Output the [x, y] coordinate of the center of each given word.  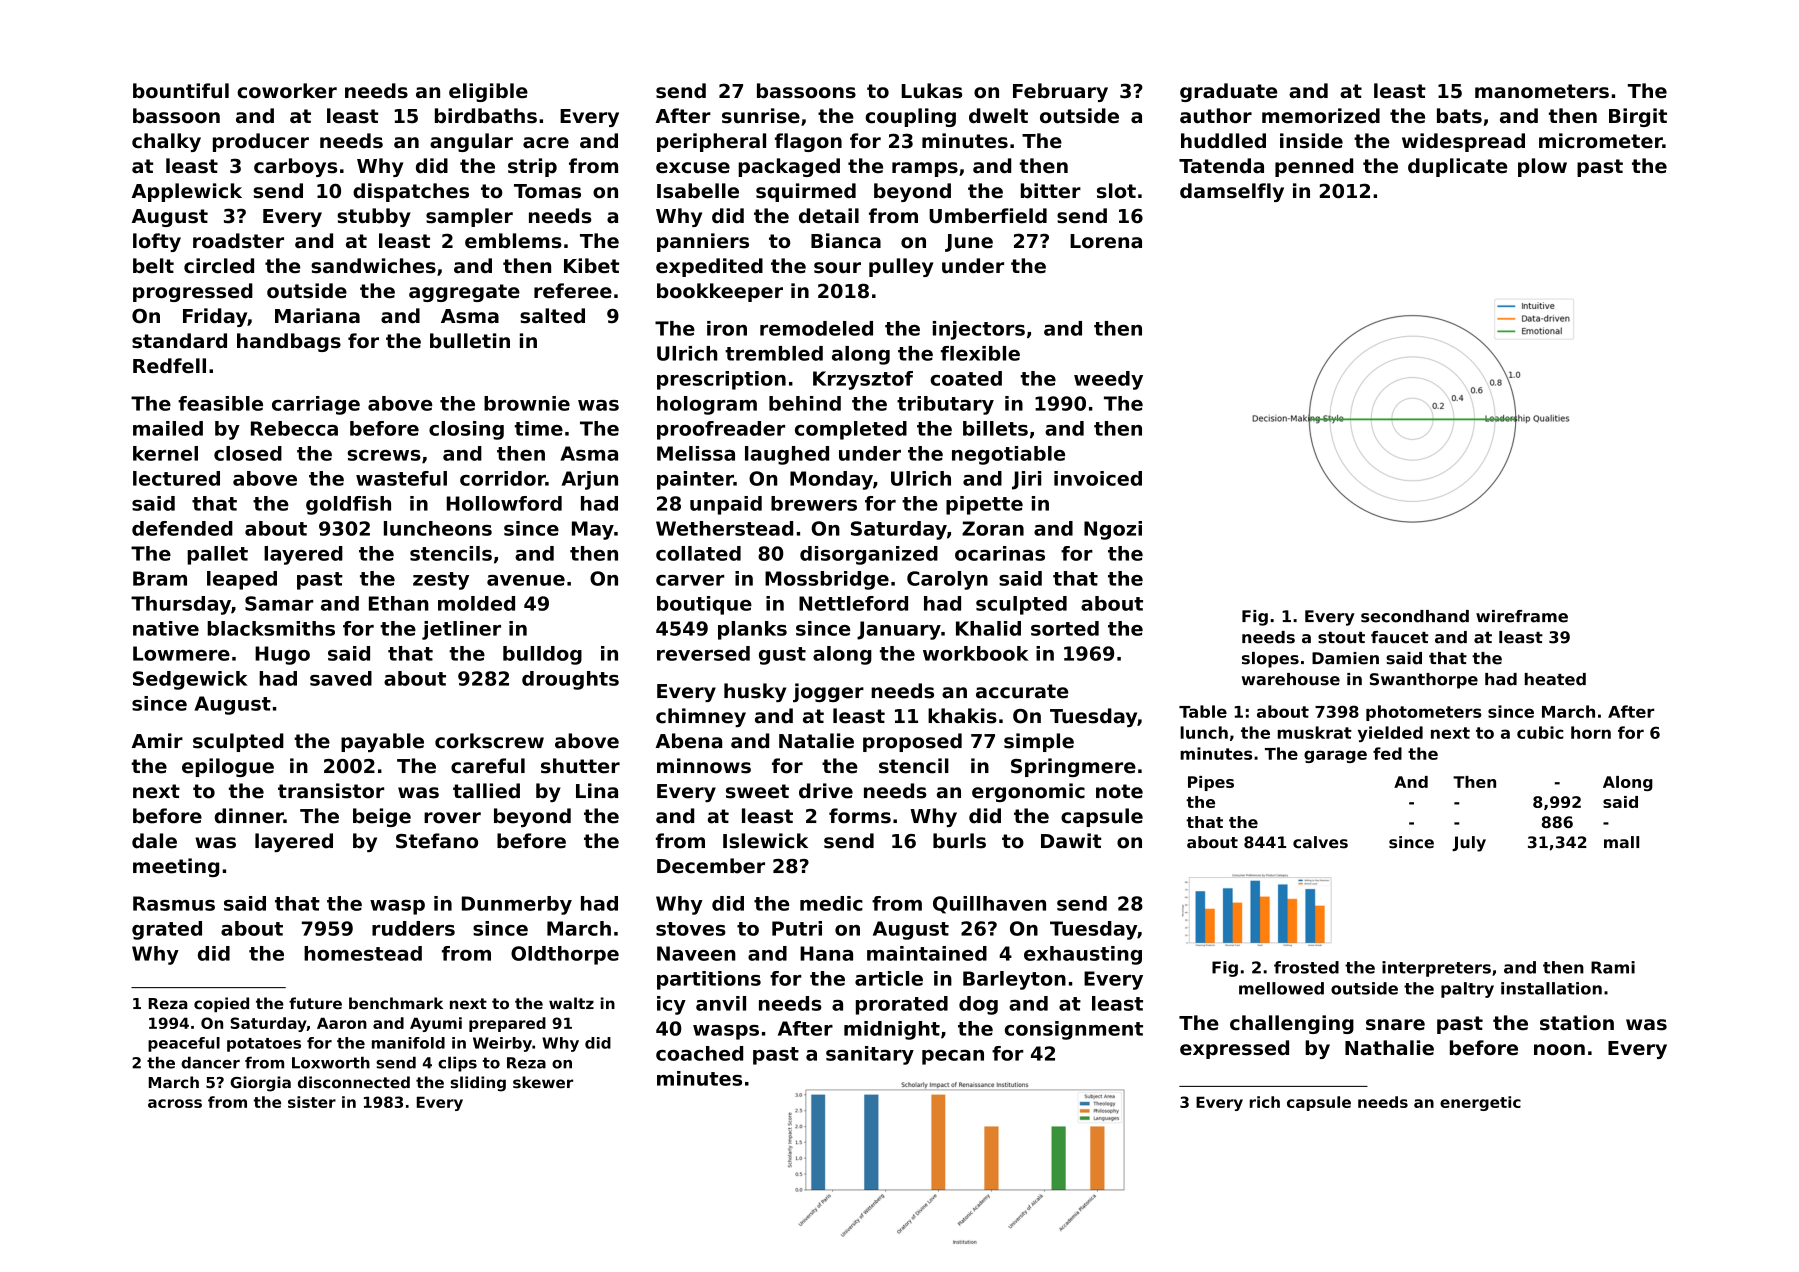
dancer [210, 1063]
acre [546, 143]
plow [1542, 167]
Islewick [765, 841]
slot [1116, 191]
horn [1591, 732]
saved [341, 678]
